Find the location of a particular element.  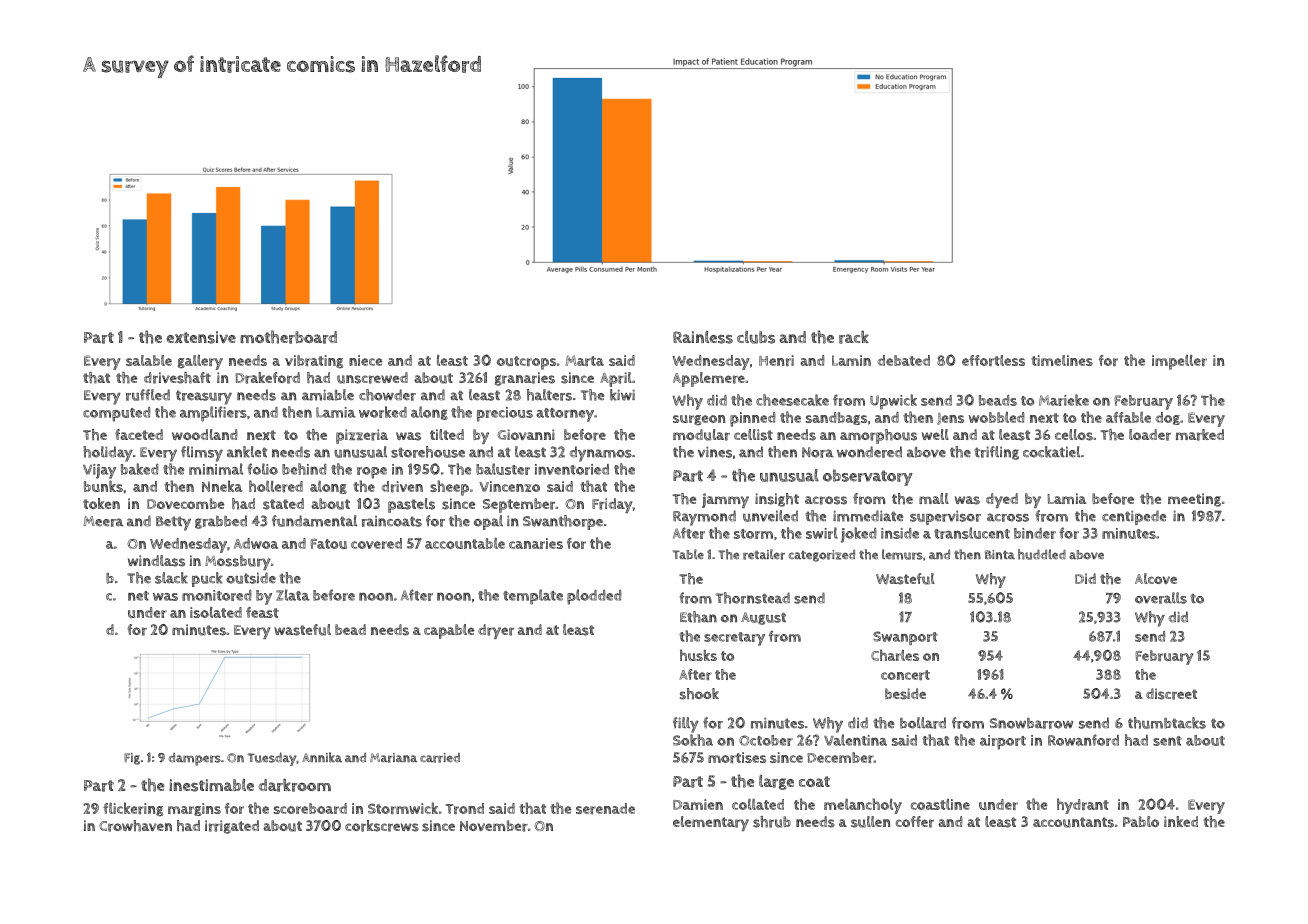

Rainless is located at coordinates (703, 337).
